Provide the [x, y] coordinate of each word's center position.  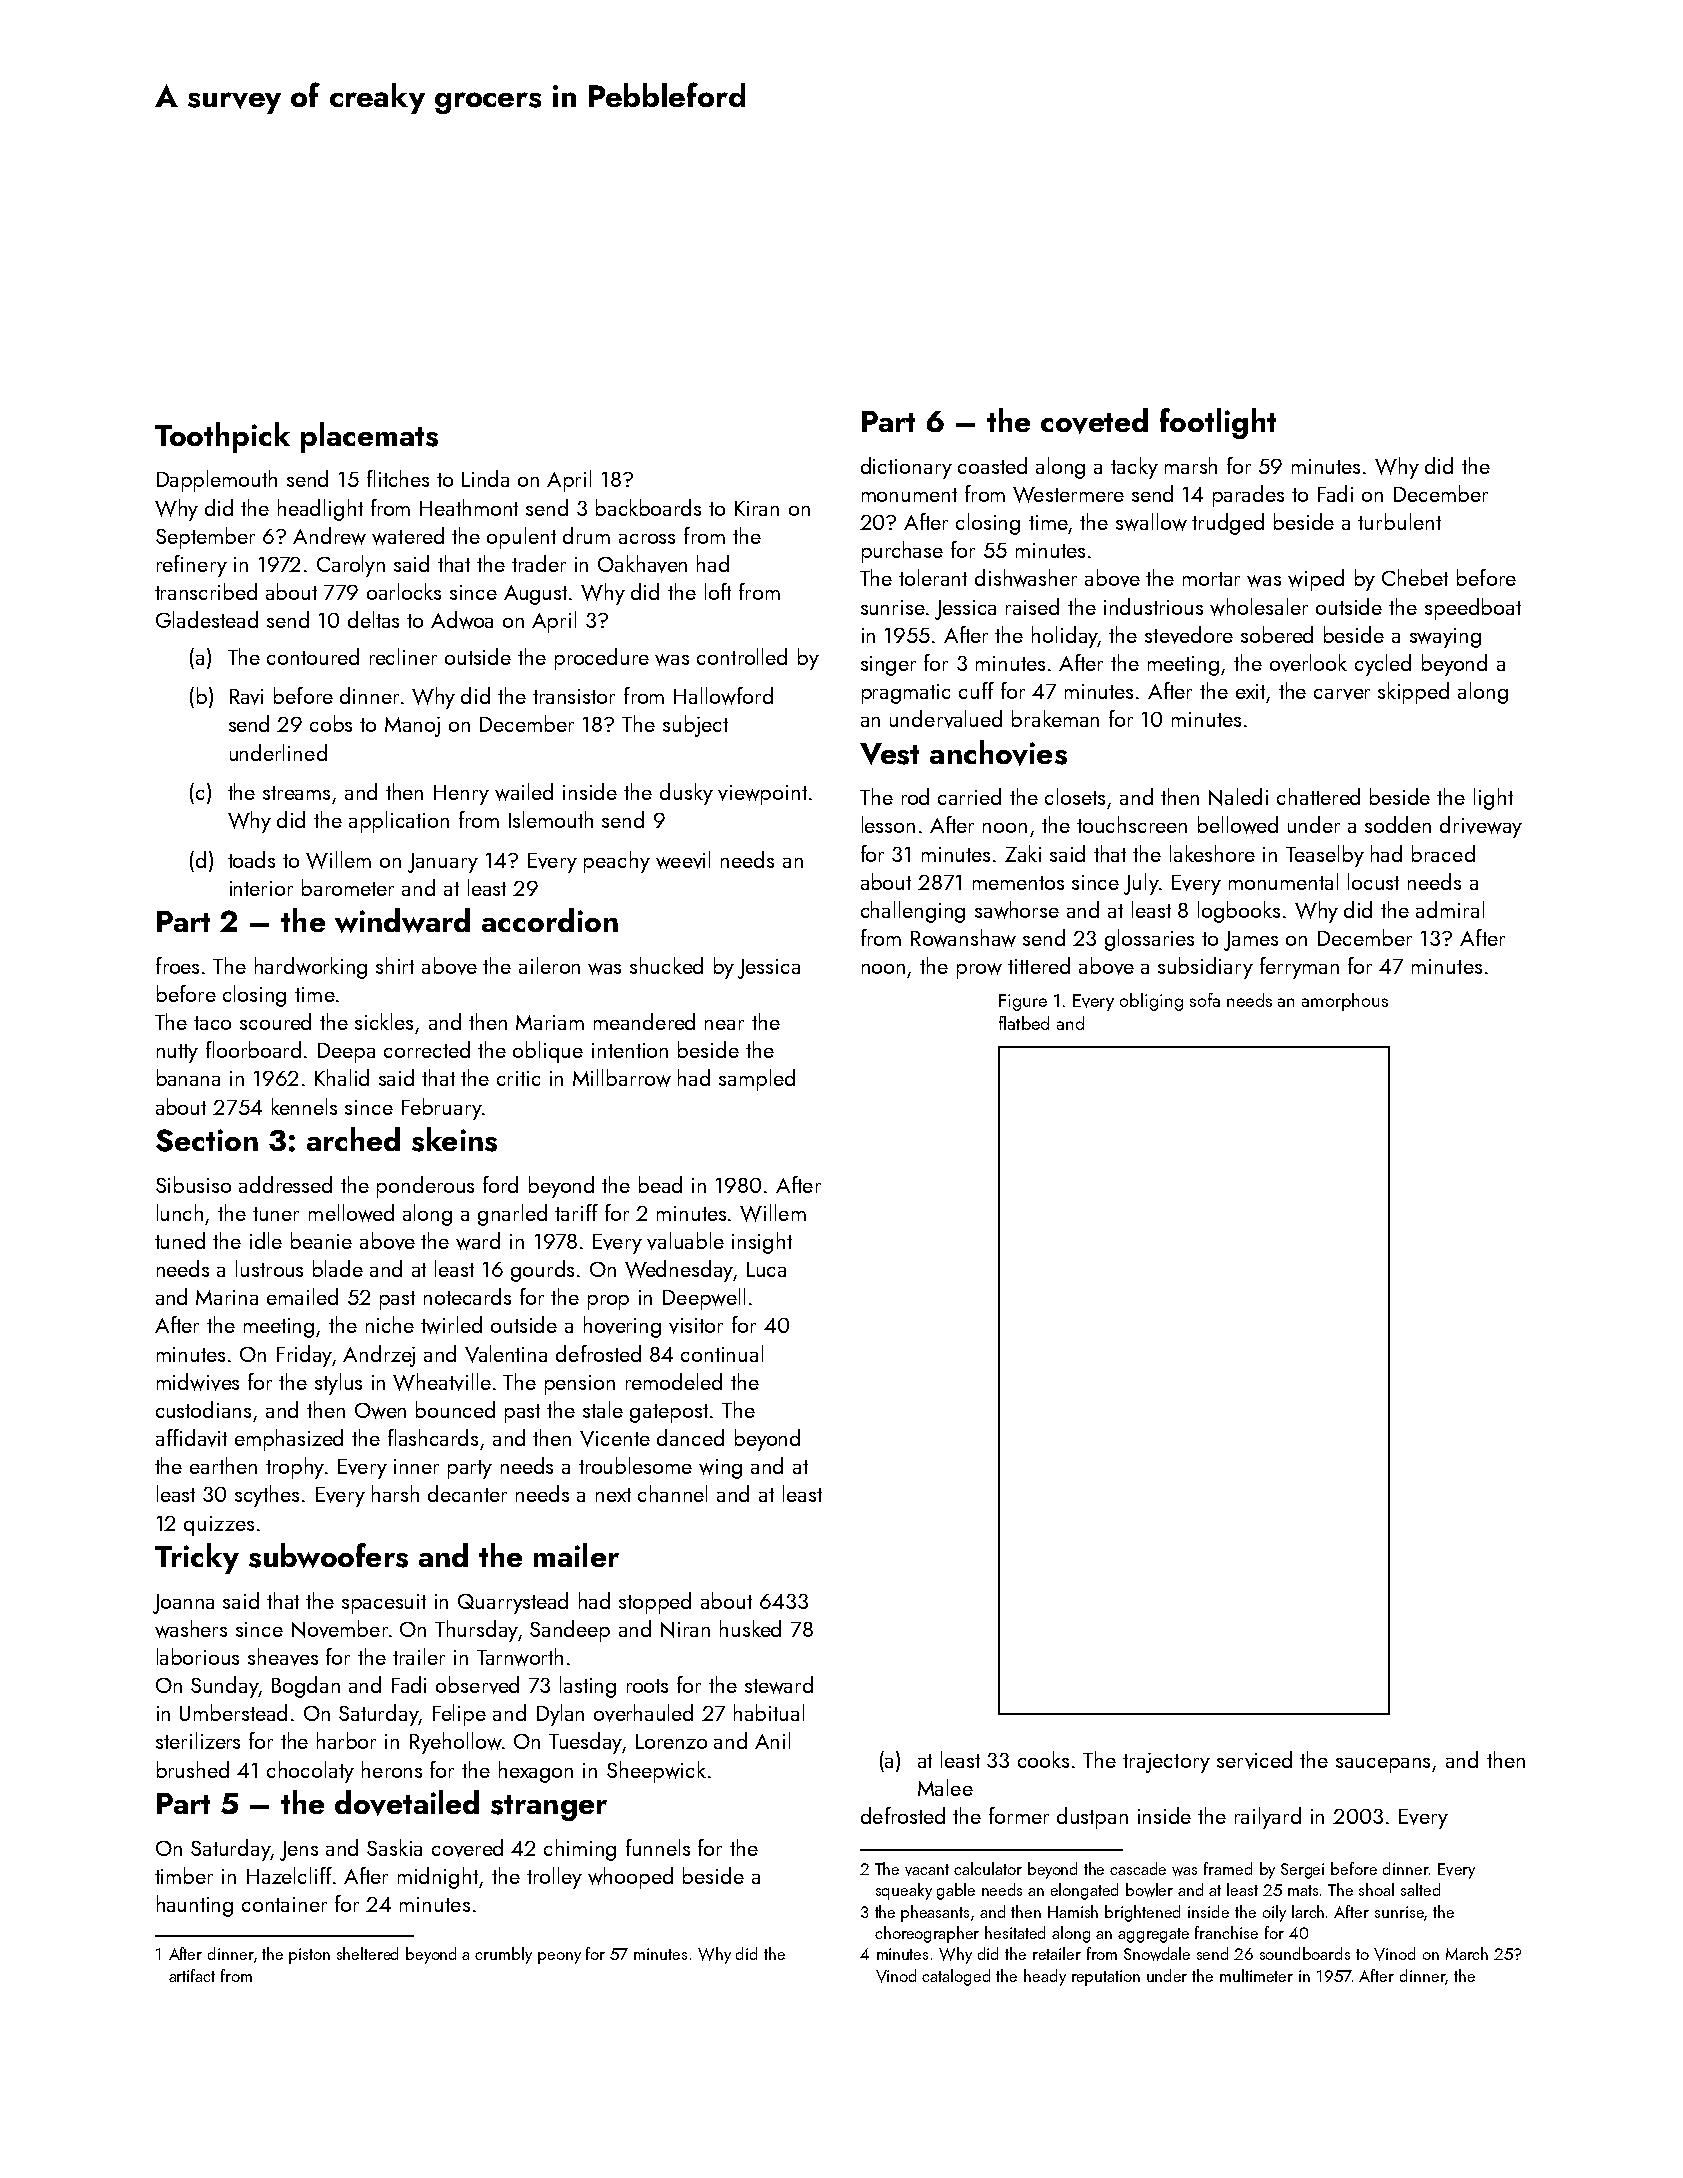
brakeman [1055, 718]
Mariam [550, 1022]
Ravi [246, 697]
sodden [1398, 824]
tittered [1039, 965]
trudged [1228, 524]
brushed [193, 1769]
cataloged [956, 1977]
